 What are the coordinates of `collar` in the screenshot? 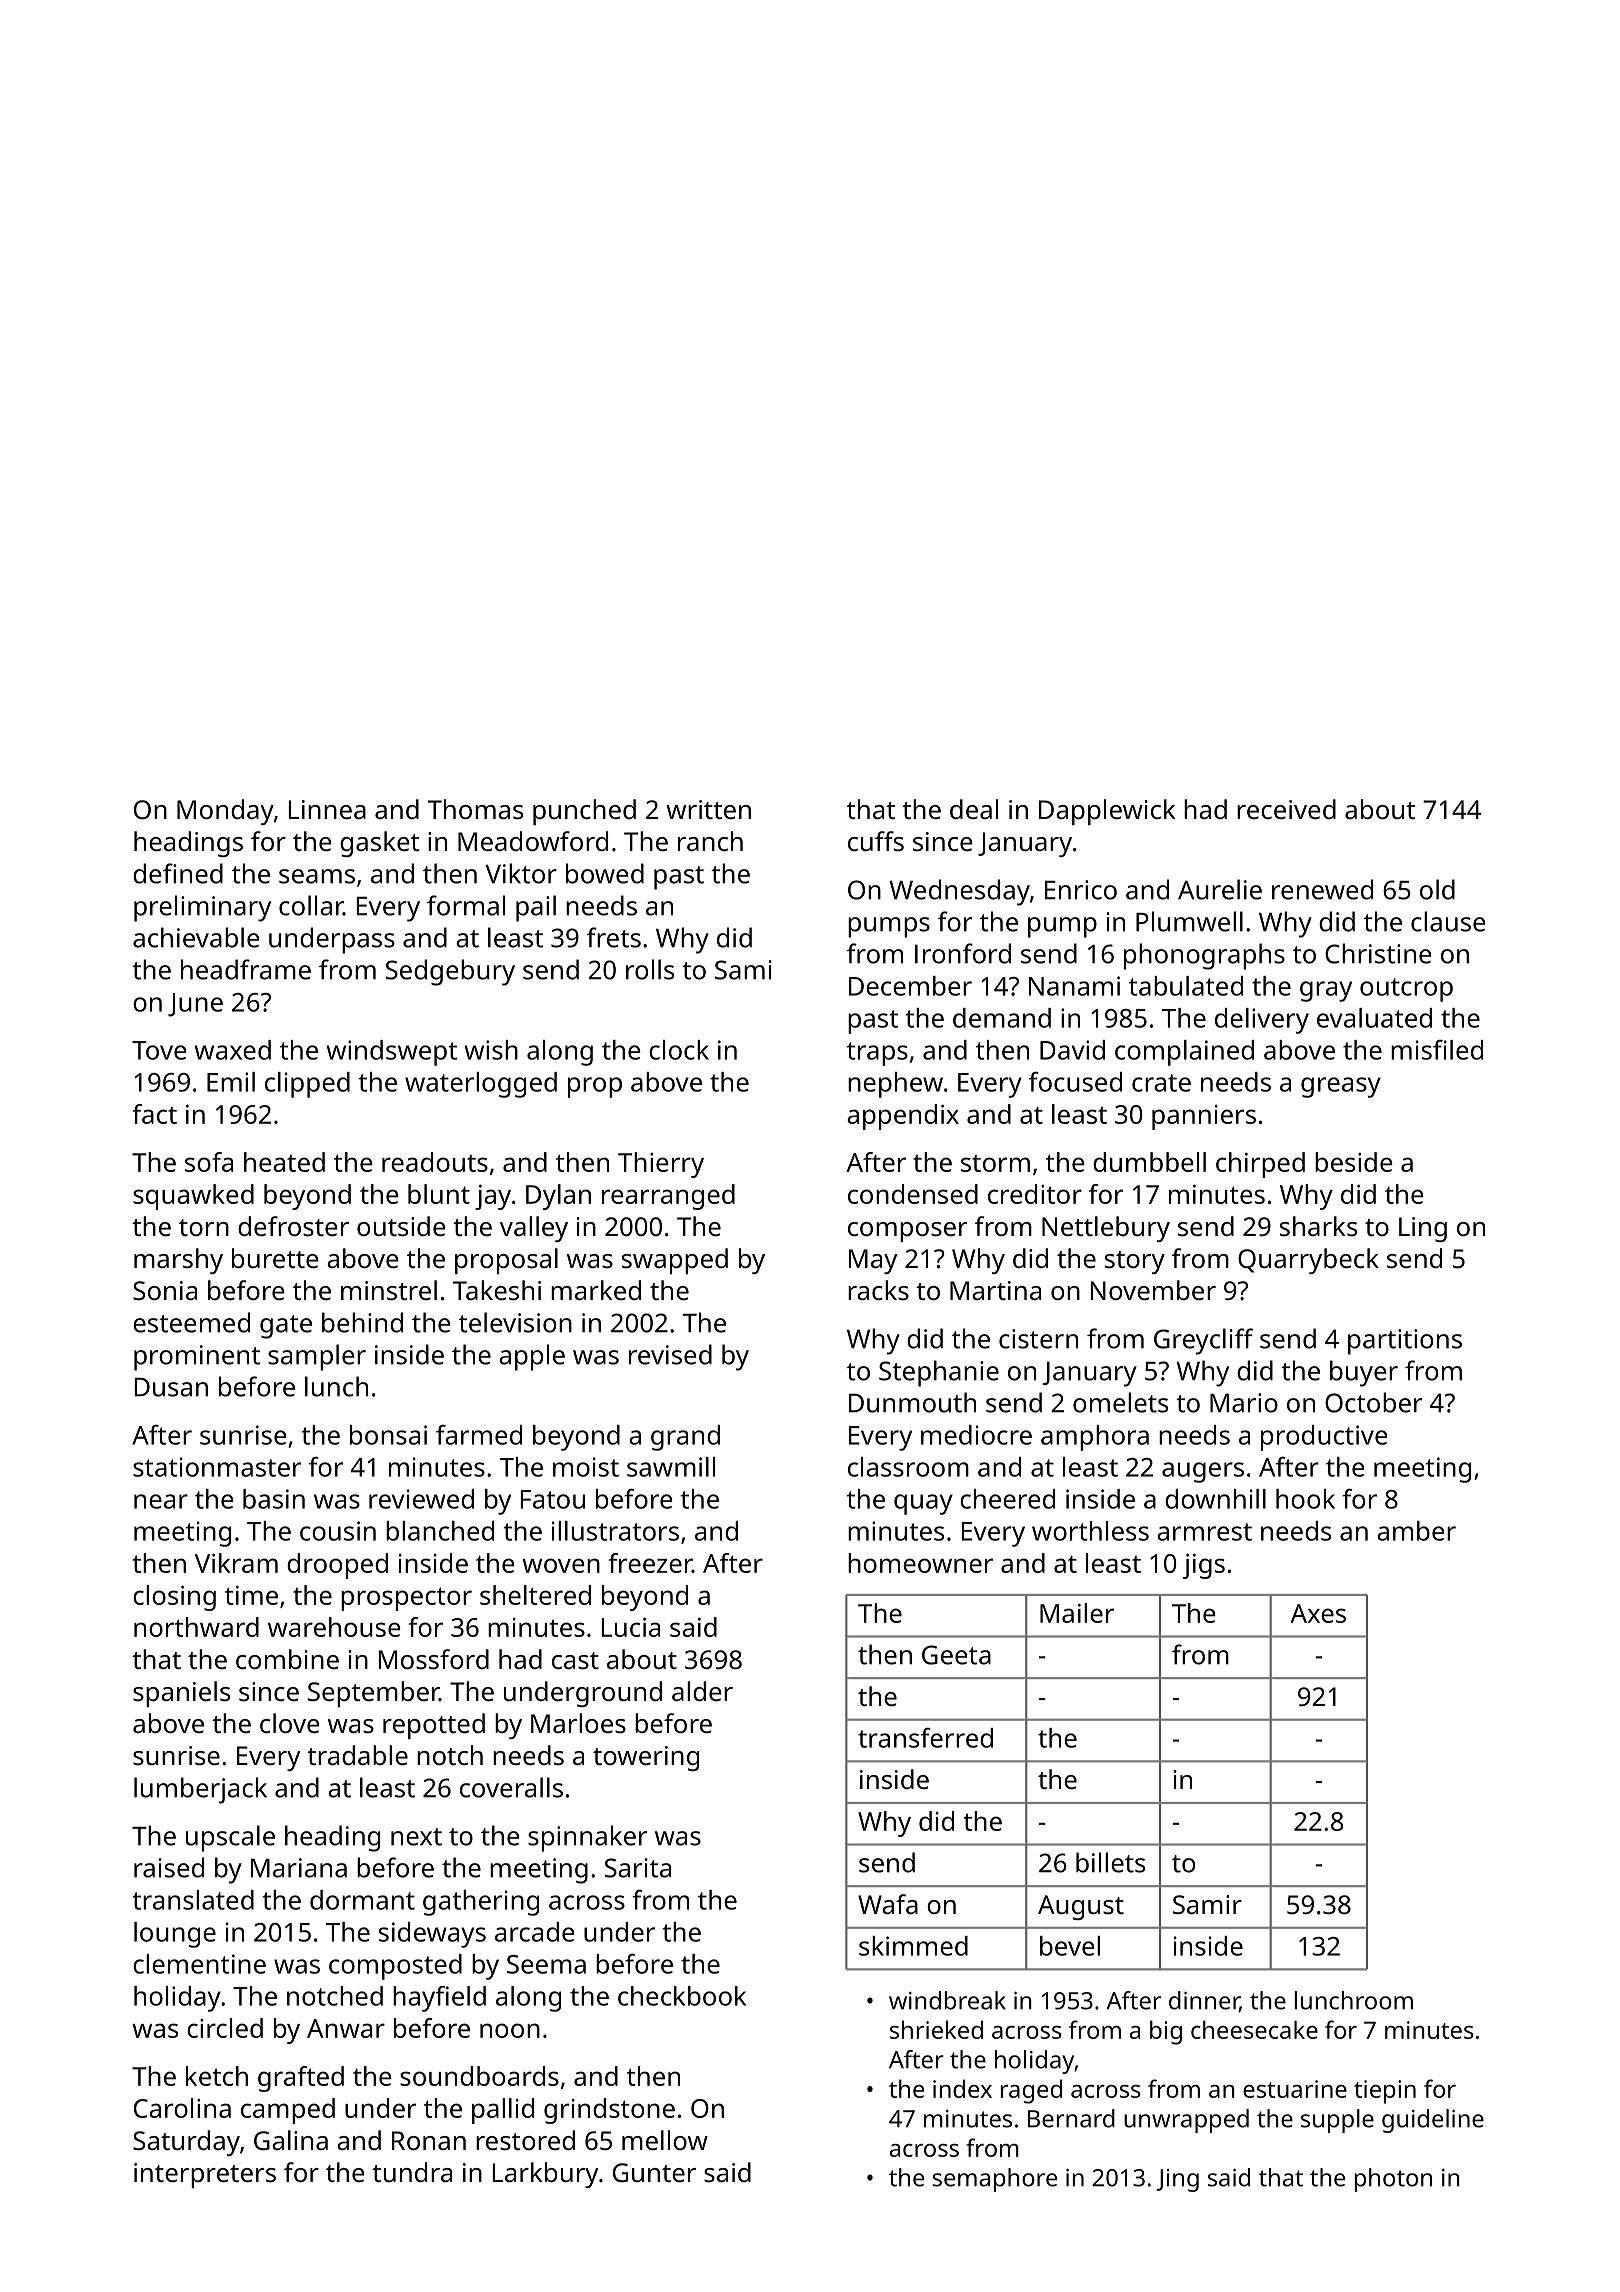 It's located at (311, 905).
